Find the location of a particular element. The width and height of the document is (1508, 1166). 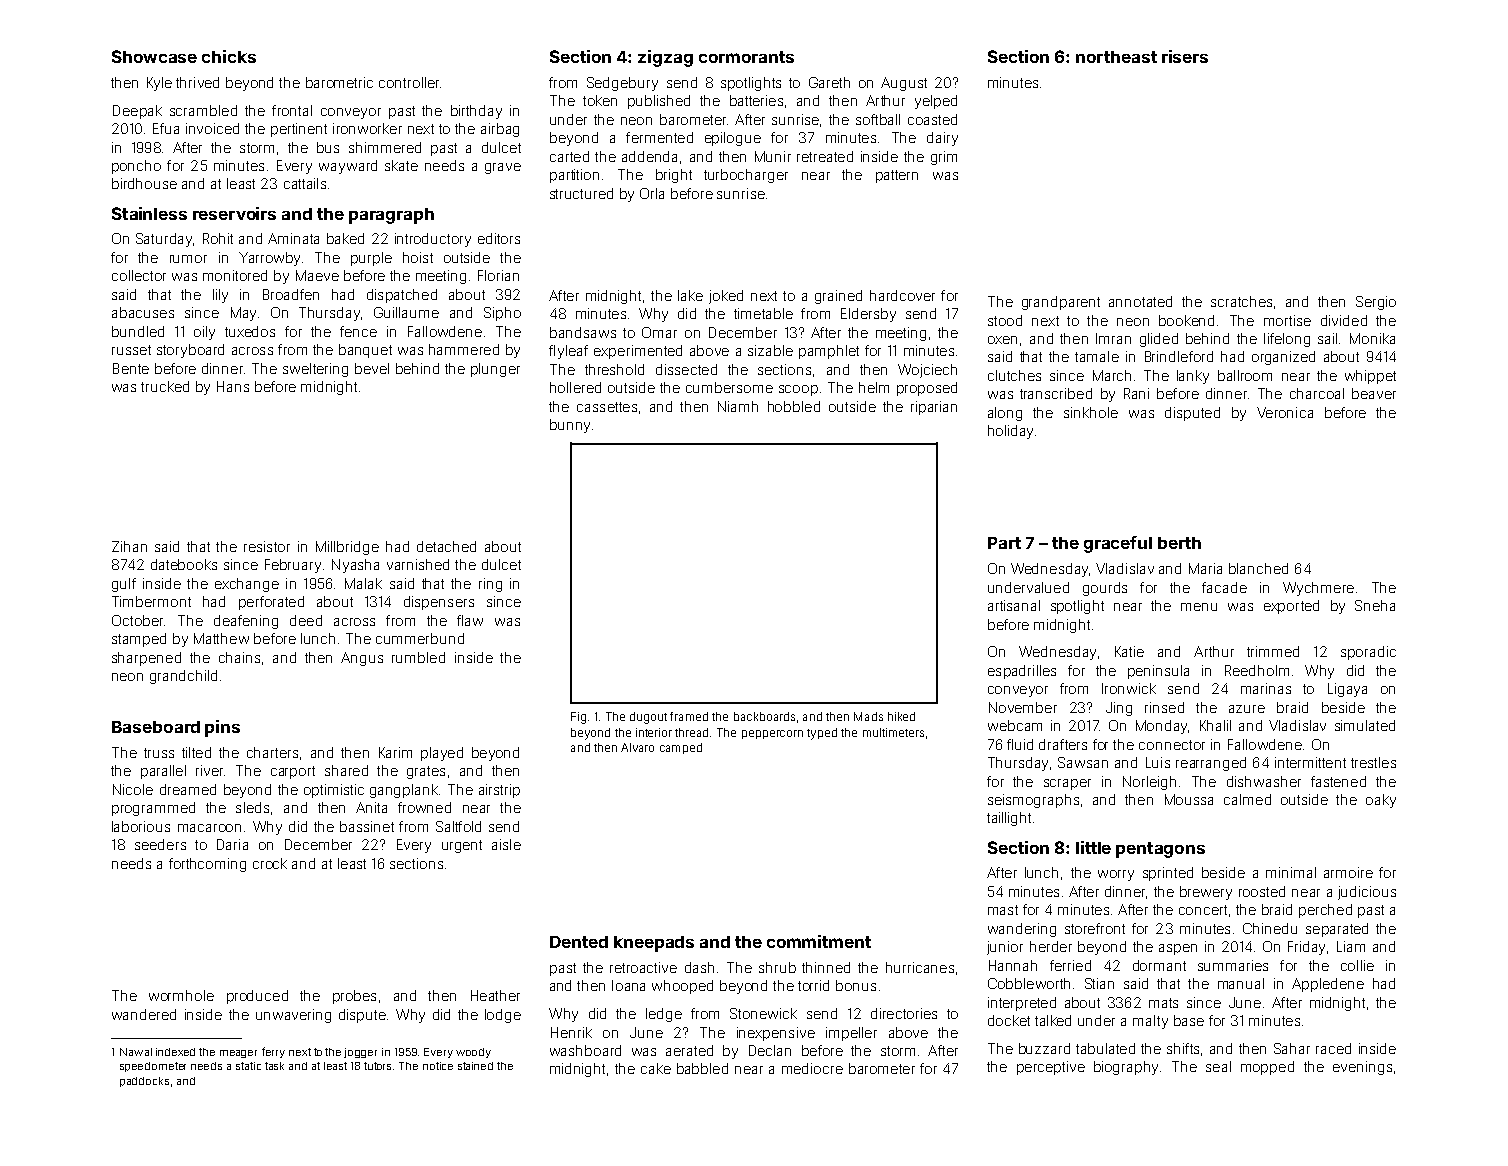

paddocks is located at coordinates (144, 1082).
